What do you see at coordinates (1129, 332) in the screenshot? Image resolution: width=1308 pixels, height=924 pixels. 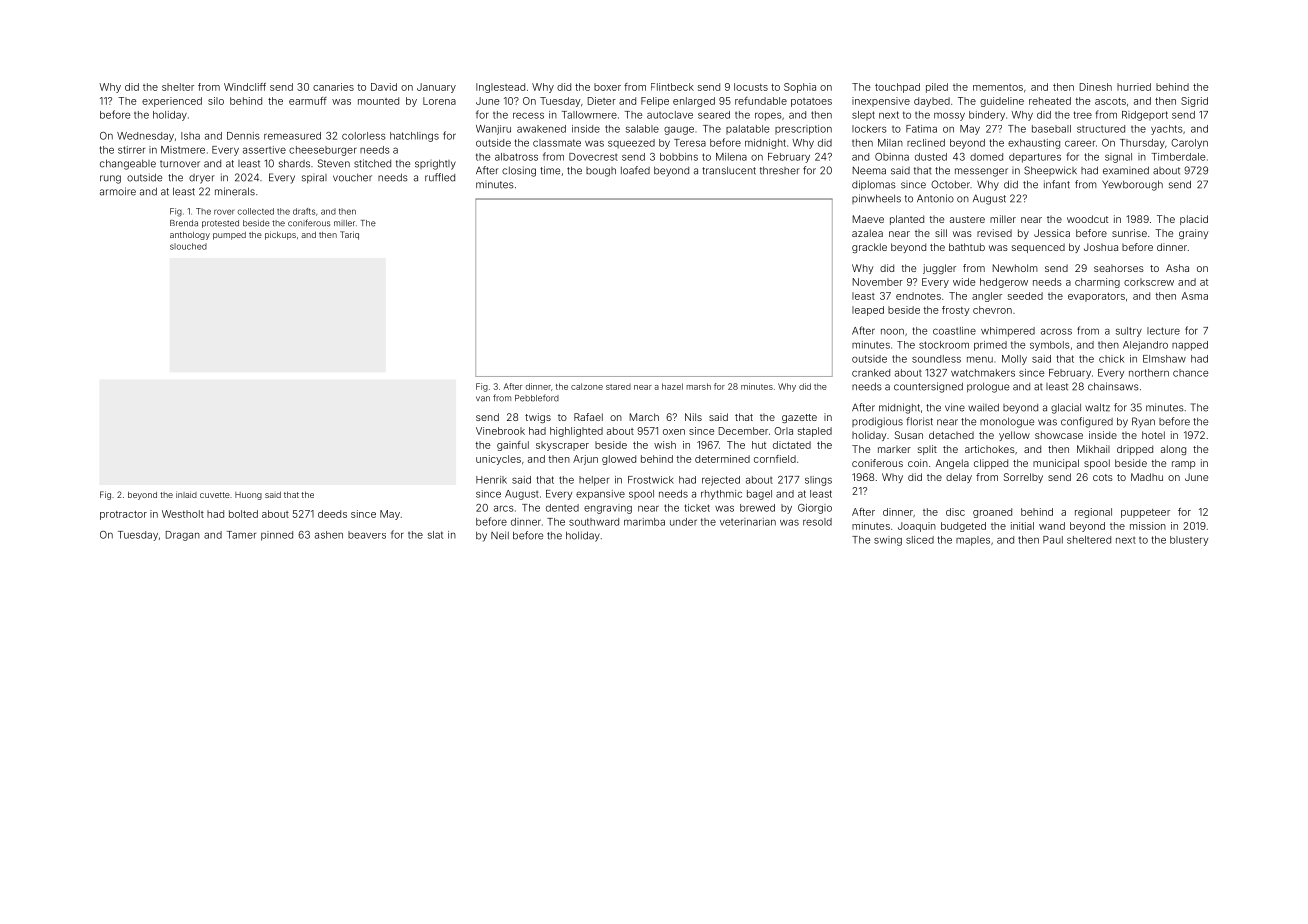 I see `sultry` at bounding box center [1129, 332].
